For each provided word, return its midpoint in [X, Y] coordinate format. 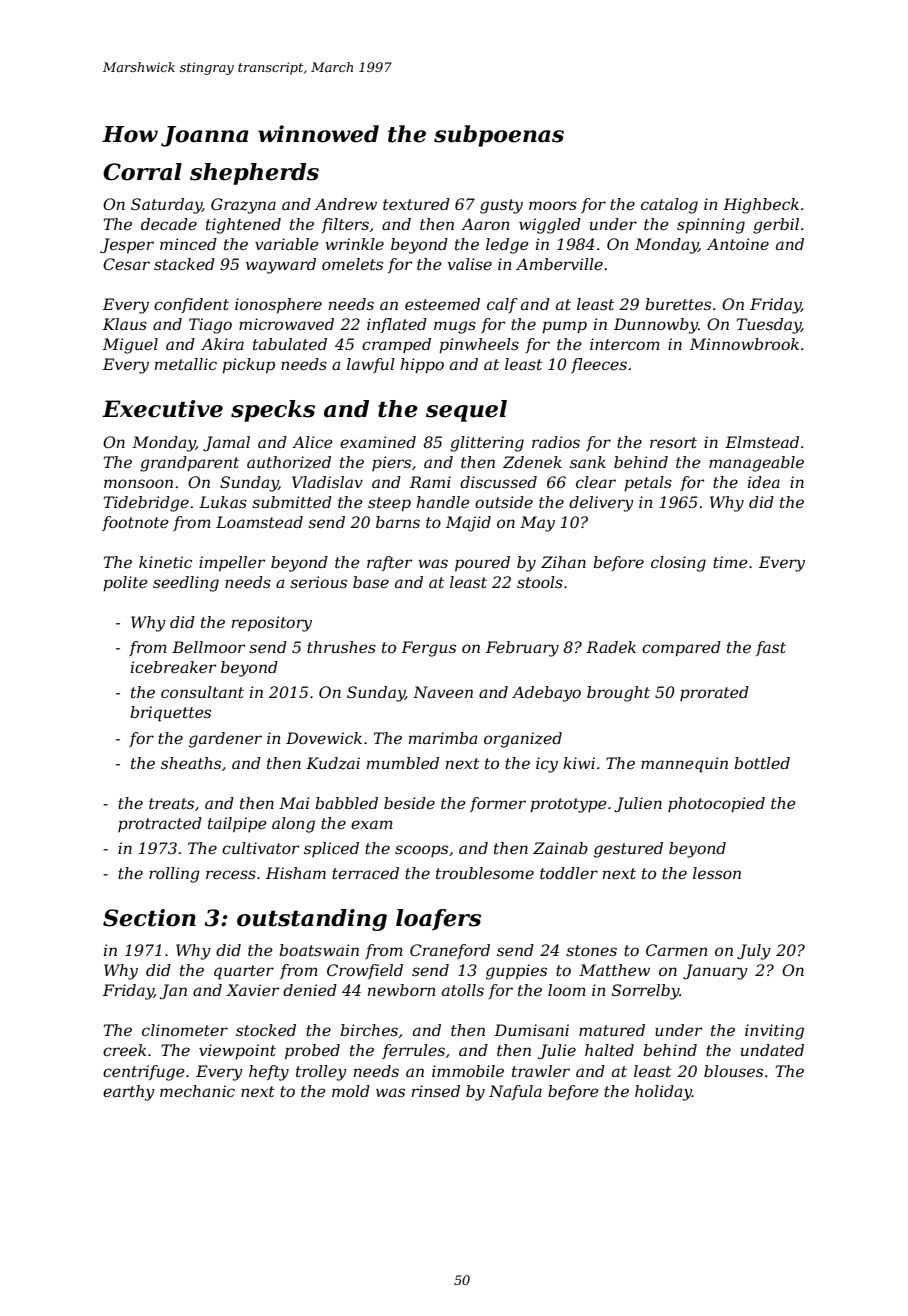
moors [553, 205]
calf [502, 305]
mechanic [197, 1091]
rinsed [436, 1091]
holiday [663, 1093]
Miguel [130, 346]
